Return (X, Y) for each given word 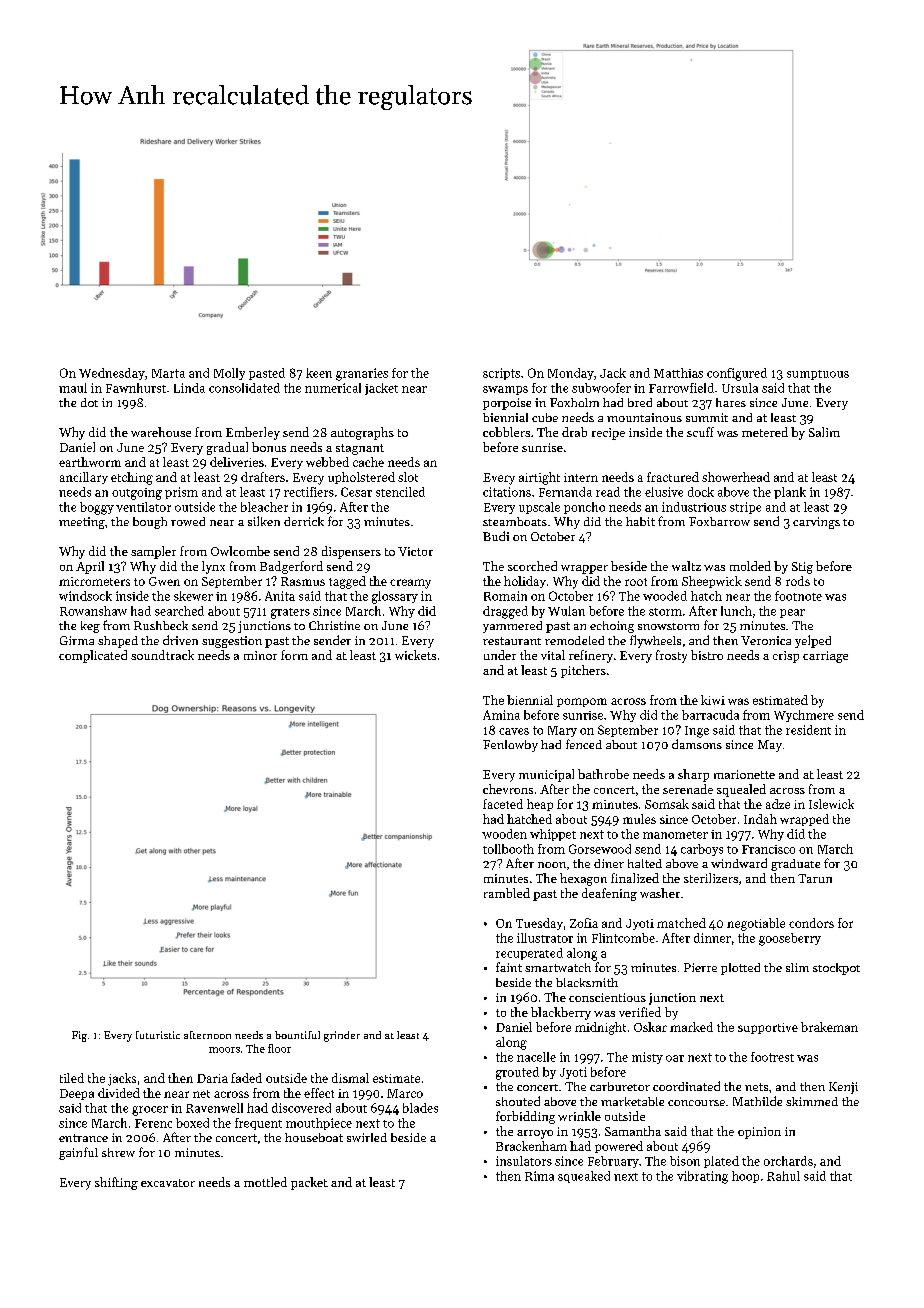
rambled (507, 893)
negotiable (756, 924)
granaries (362, 374)
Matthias (678, 373)
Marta (168, 373)
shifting (116, 1183)
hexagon (583, 879)
